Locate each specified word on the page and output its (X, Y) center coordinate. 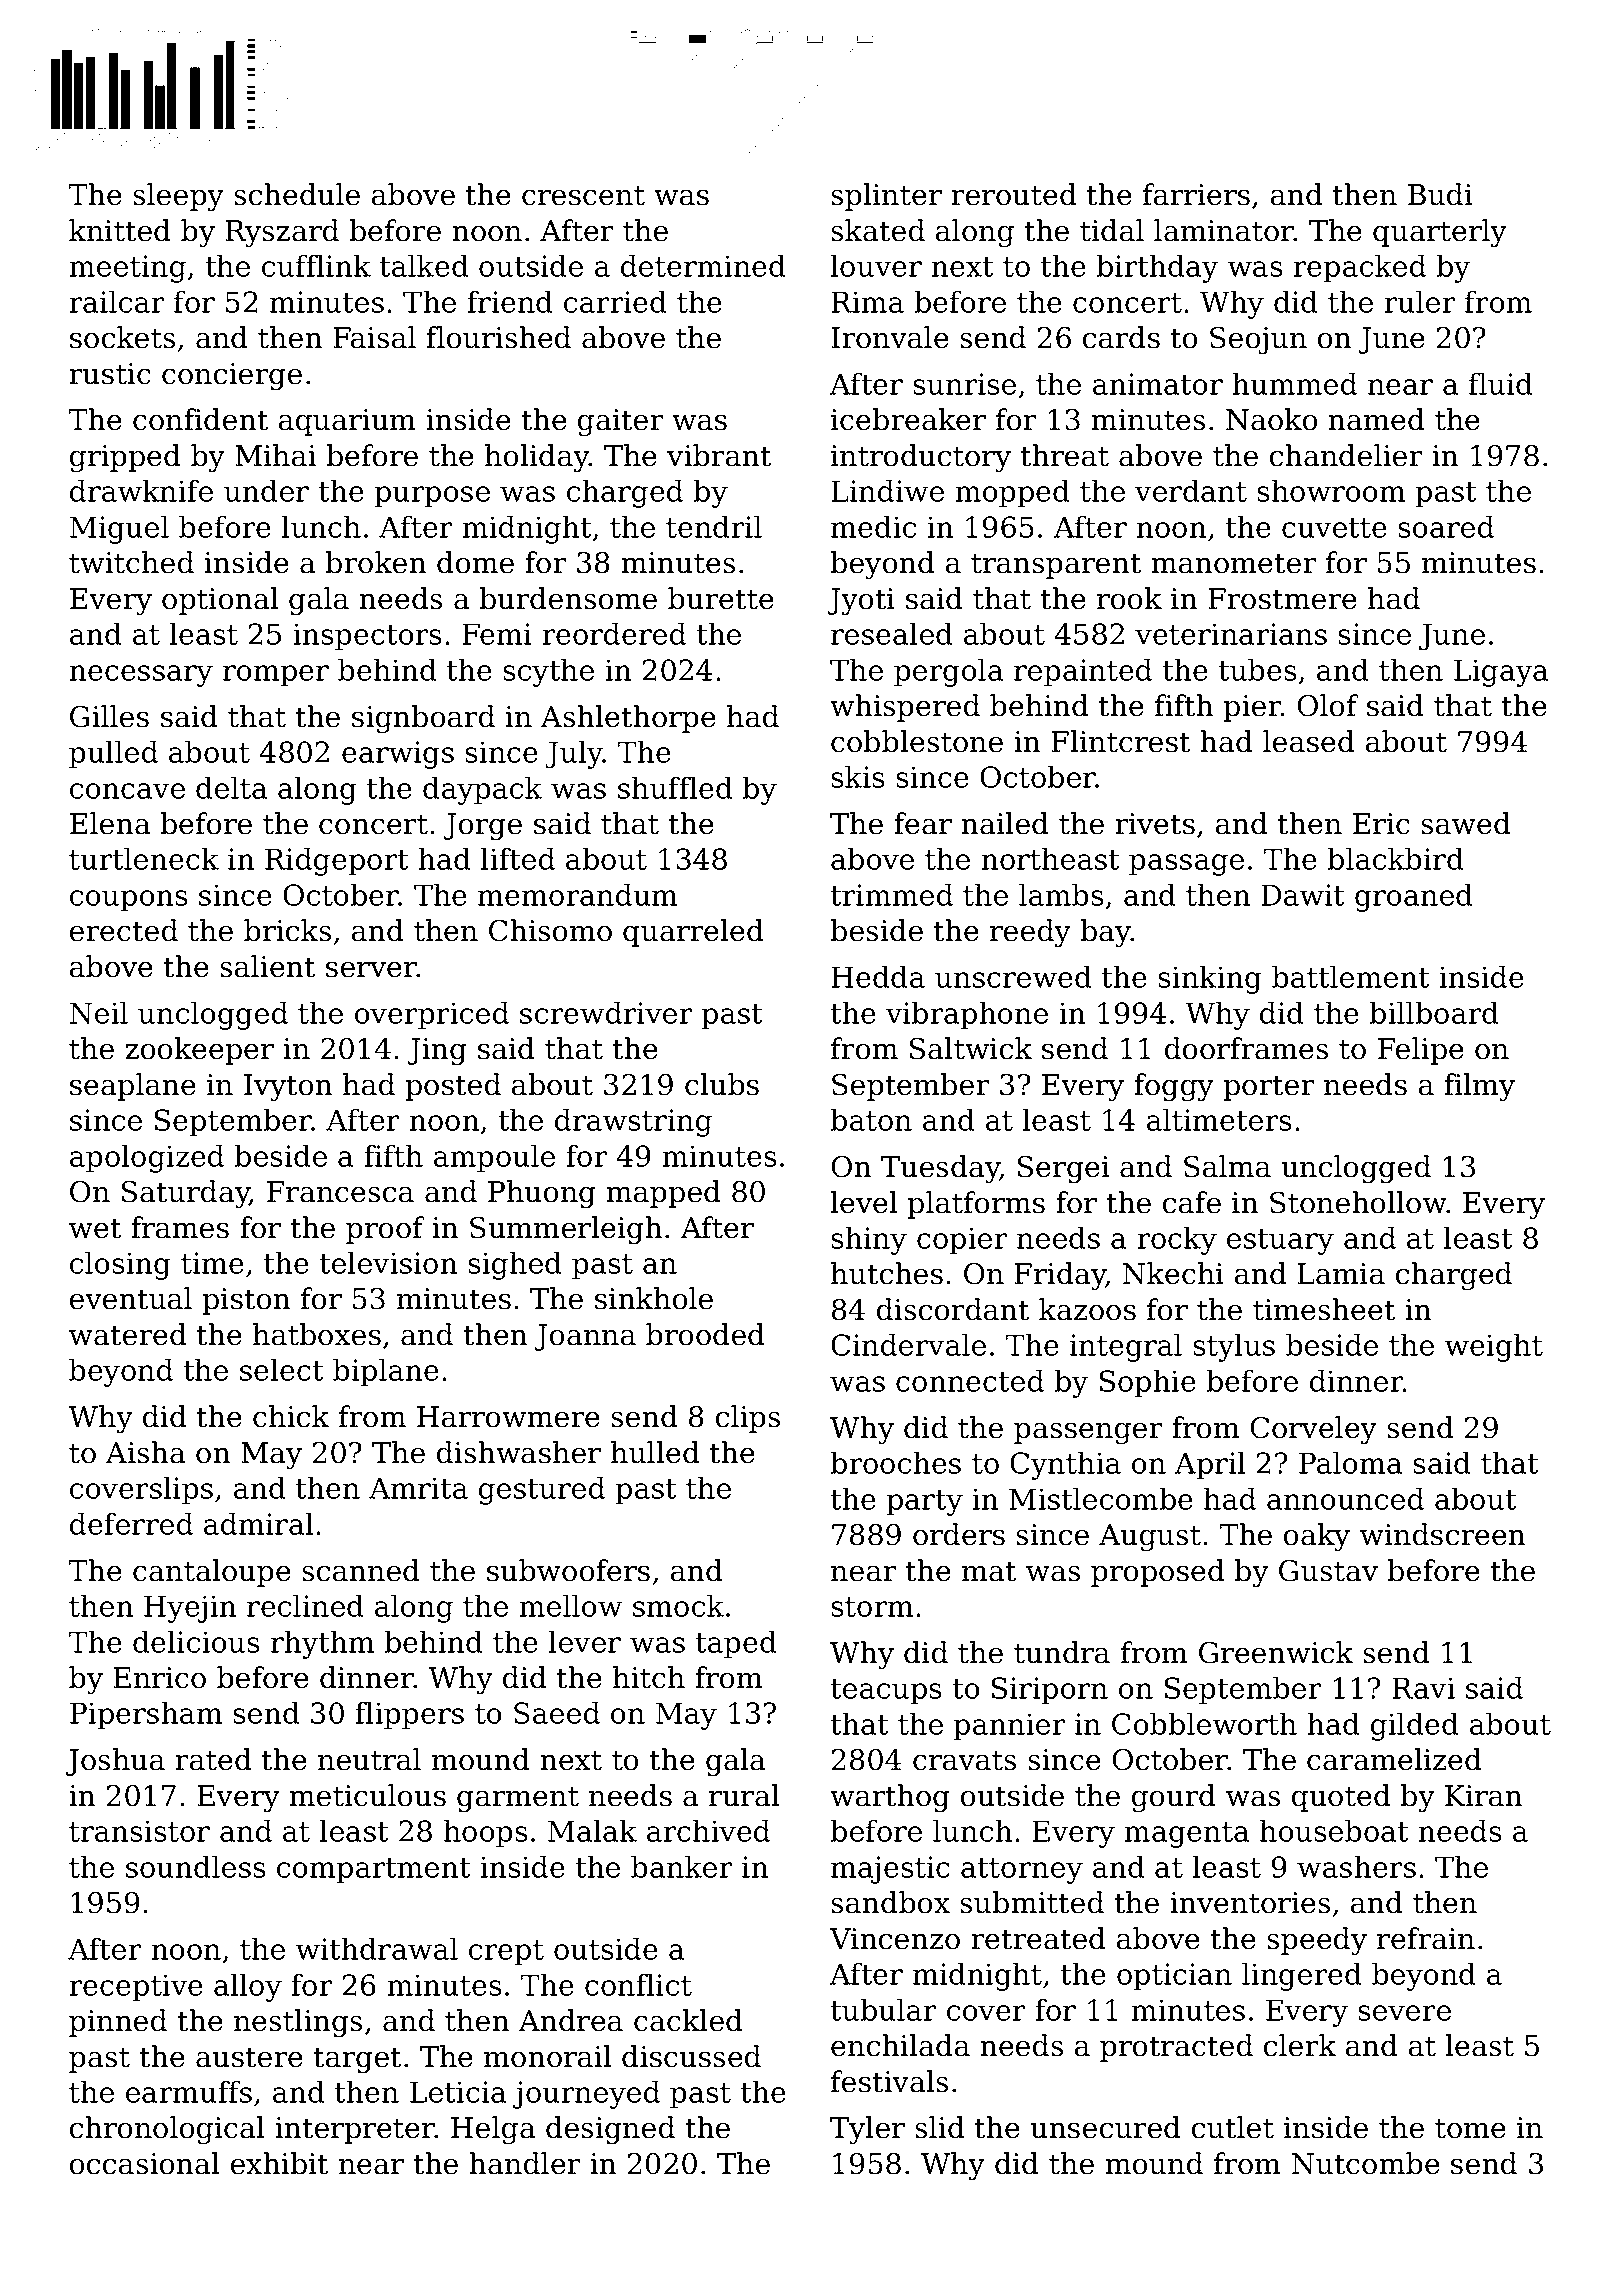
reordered (614, 633)
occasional (145, 2163)
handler (524, 2163)
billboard (1434, 1012)
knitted (120, 230)
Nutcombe (1366, 2163)
